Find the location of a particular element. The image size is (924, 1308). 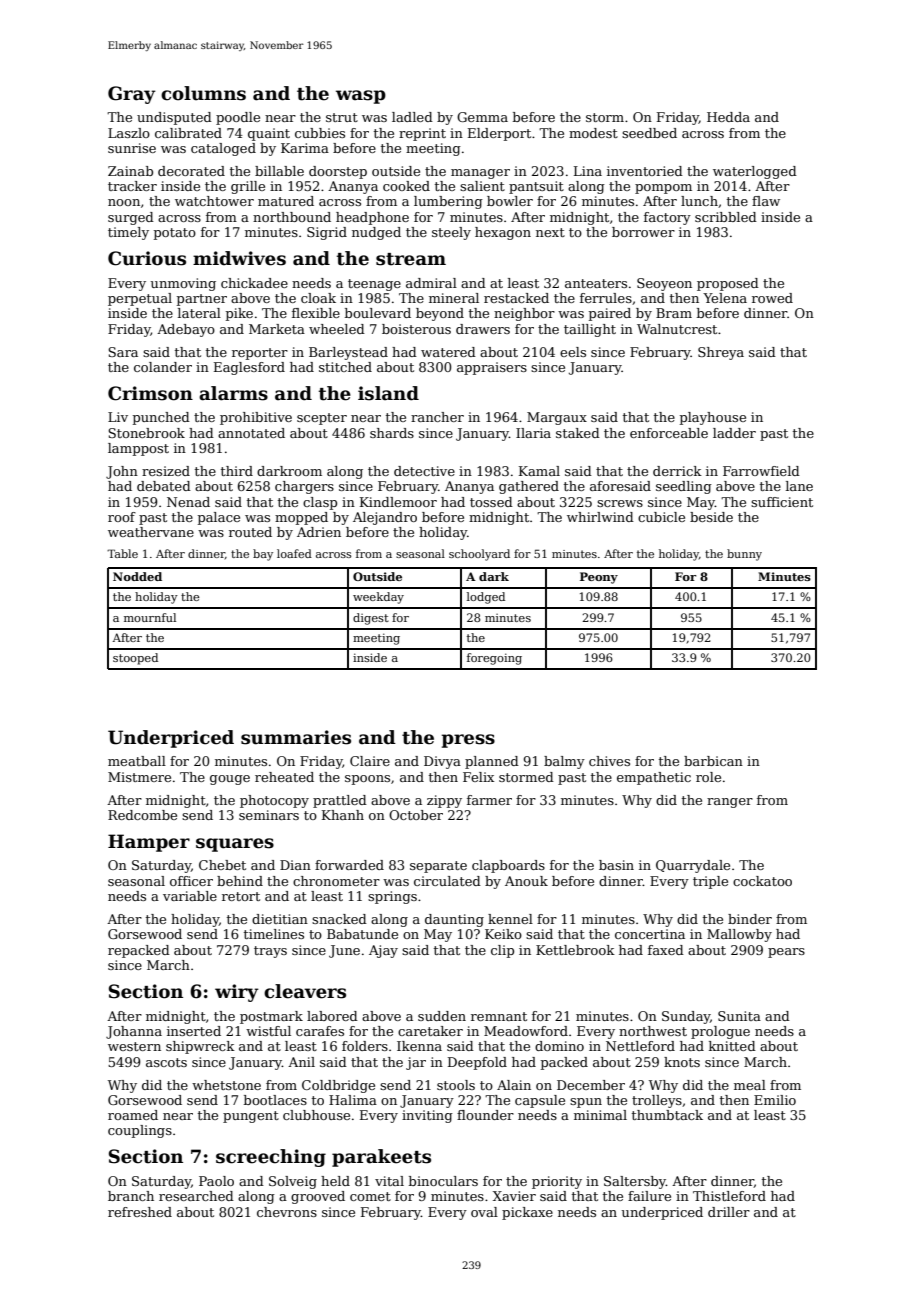

Nodded is located at coordinates (137, 576).
